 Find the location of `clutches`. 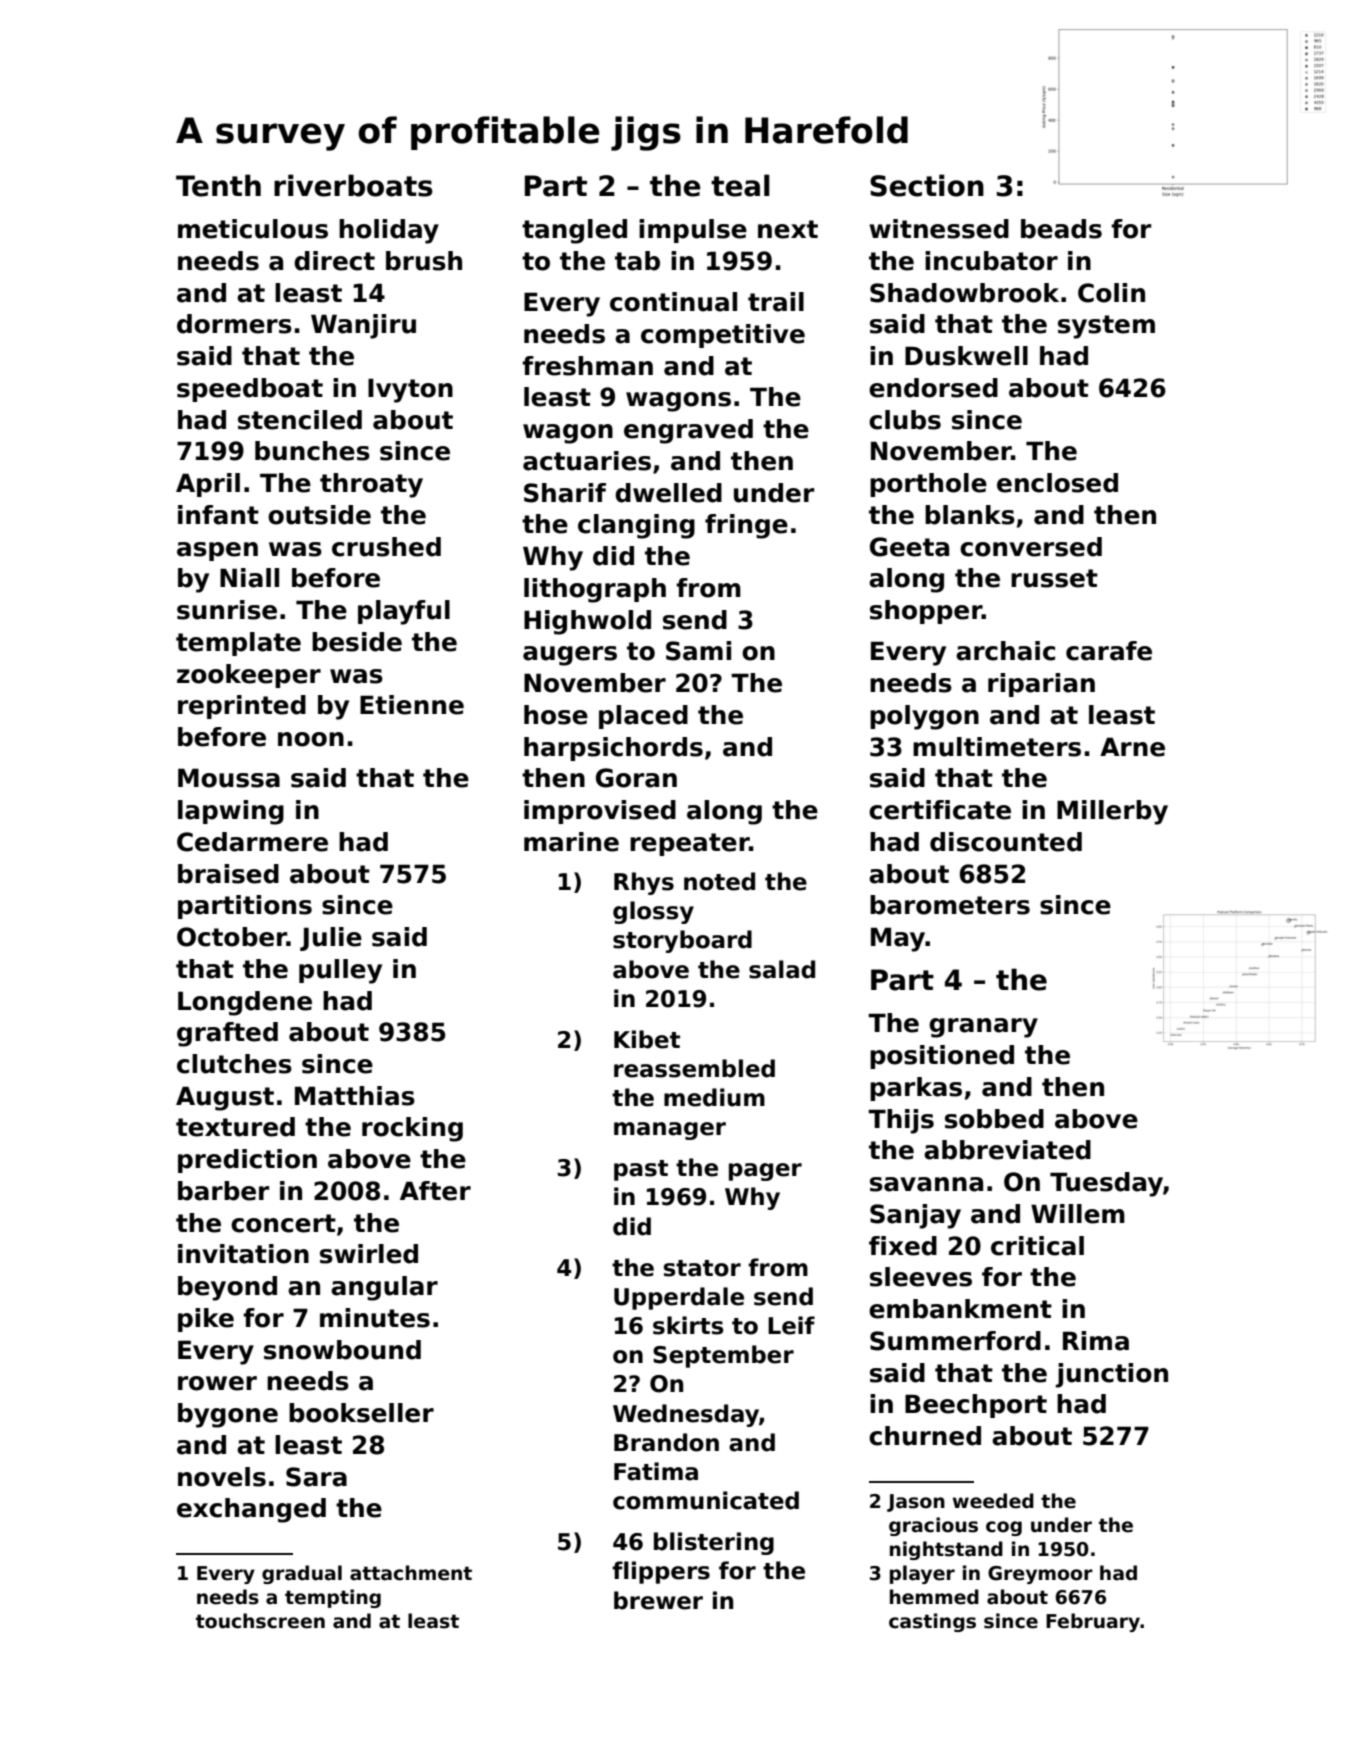

clutches is located at coordinates (234, 1064).
